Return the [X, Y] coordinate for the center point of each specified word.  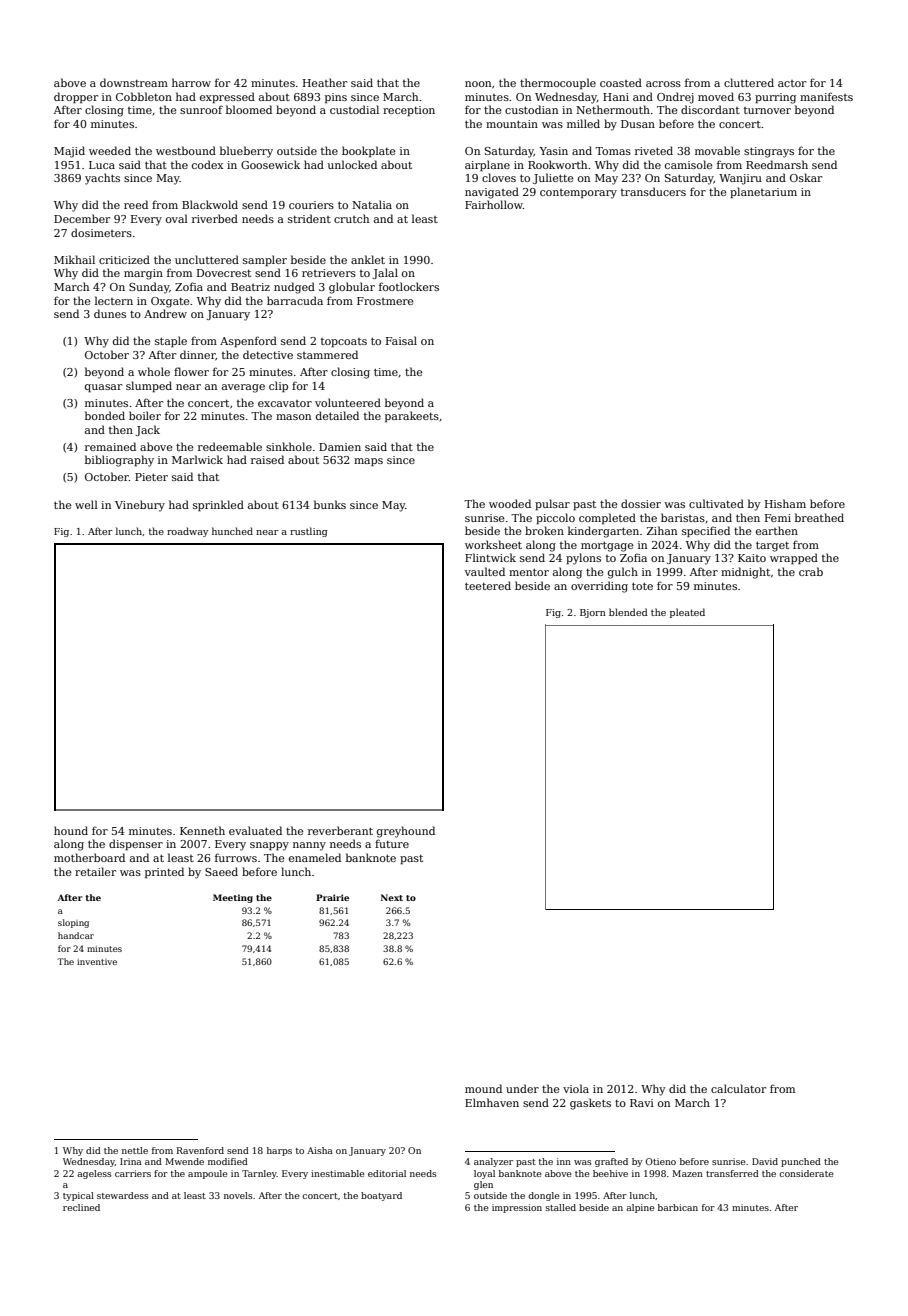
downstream [134, 82]
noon [478, 84]
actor [792, 83]
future [392, 843]
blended [628, 612]
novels [238, 1195]
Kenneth [202, 830]
